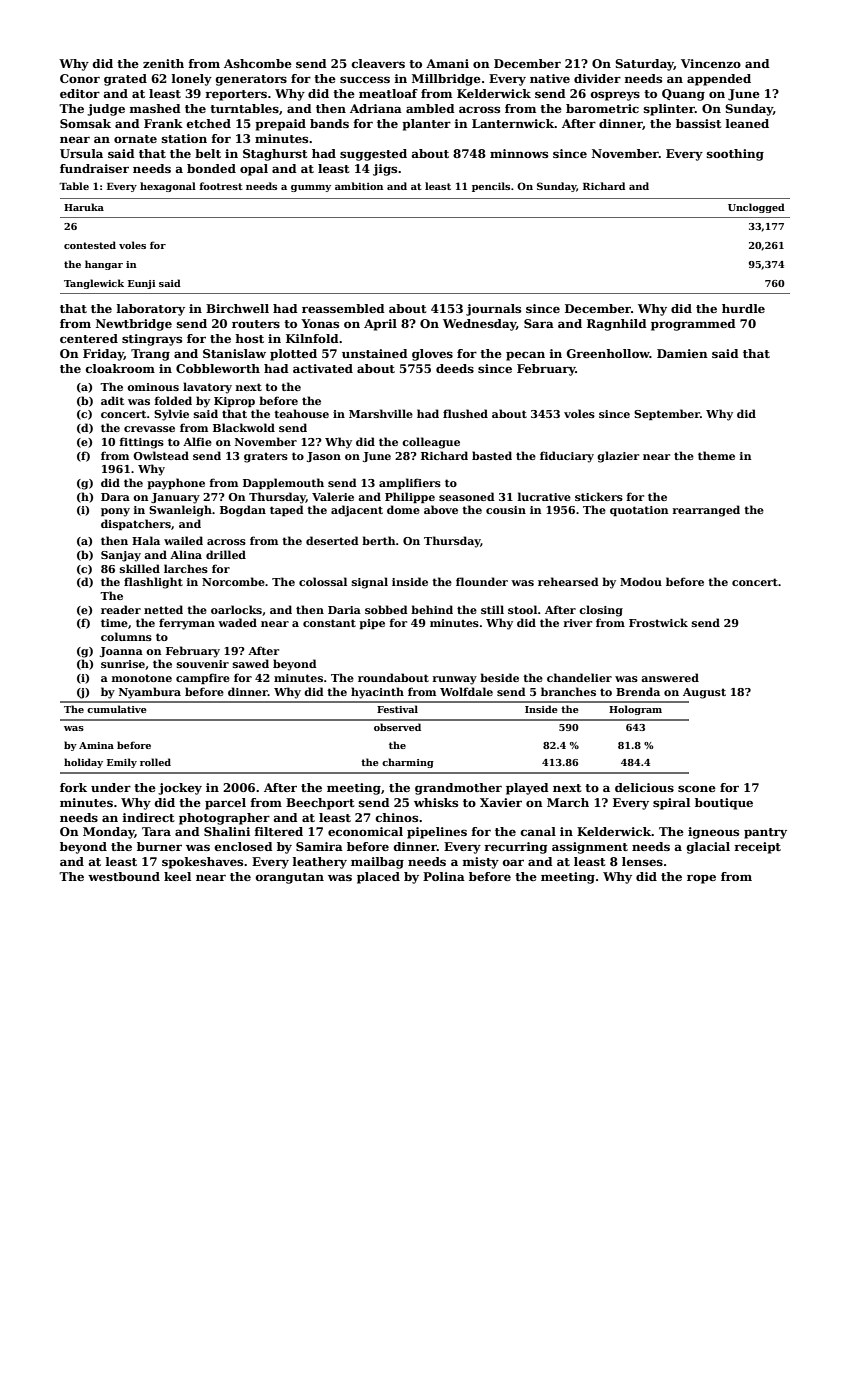 The width and height of the document is (849, 1400). What do you see at coordinates (706, 511) in the document?
I see `rearranged` at bounding box center [706, 511].
